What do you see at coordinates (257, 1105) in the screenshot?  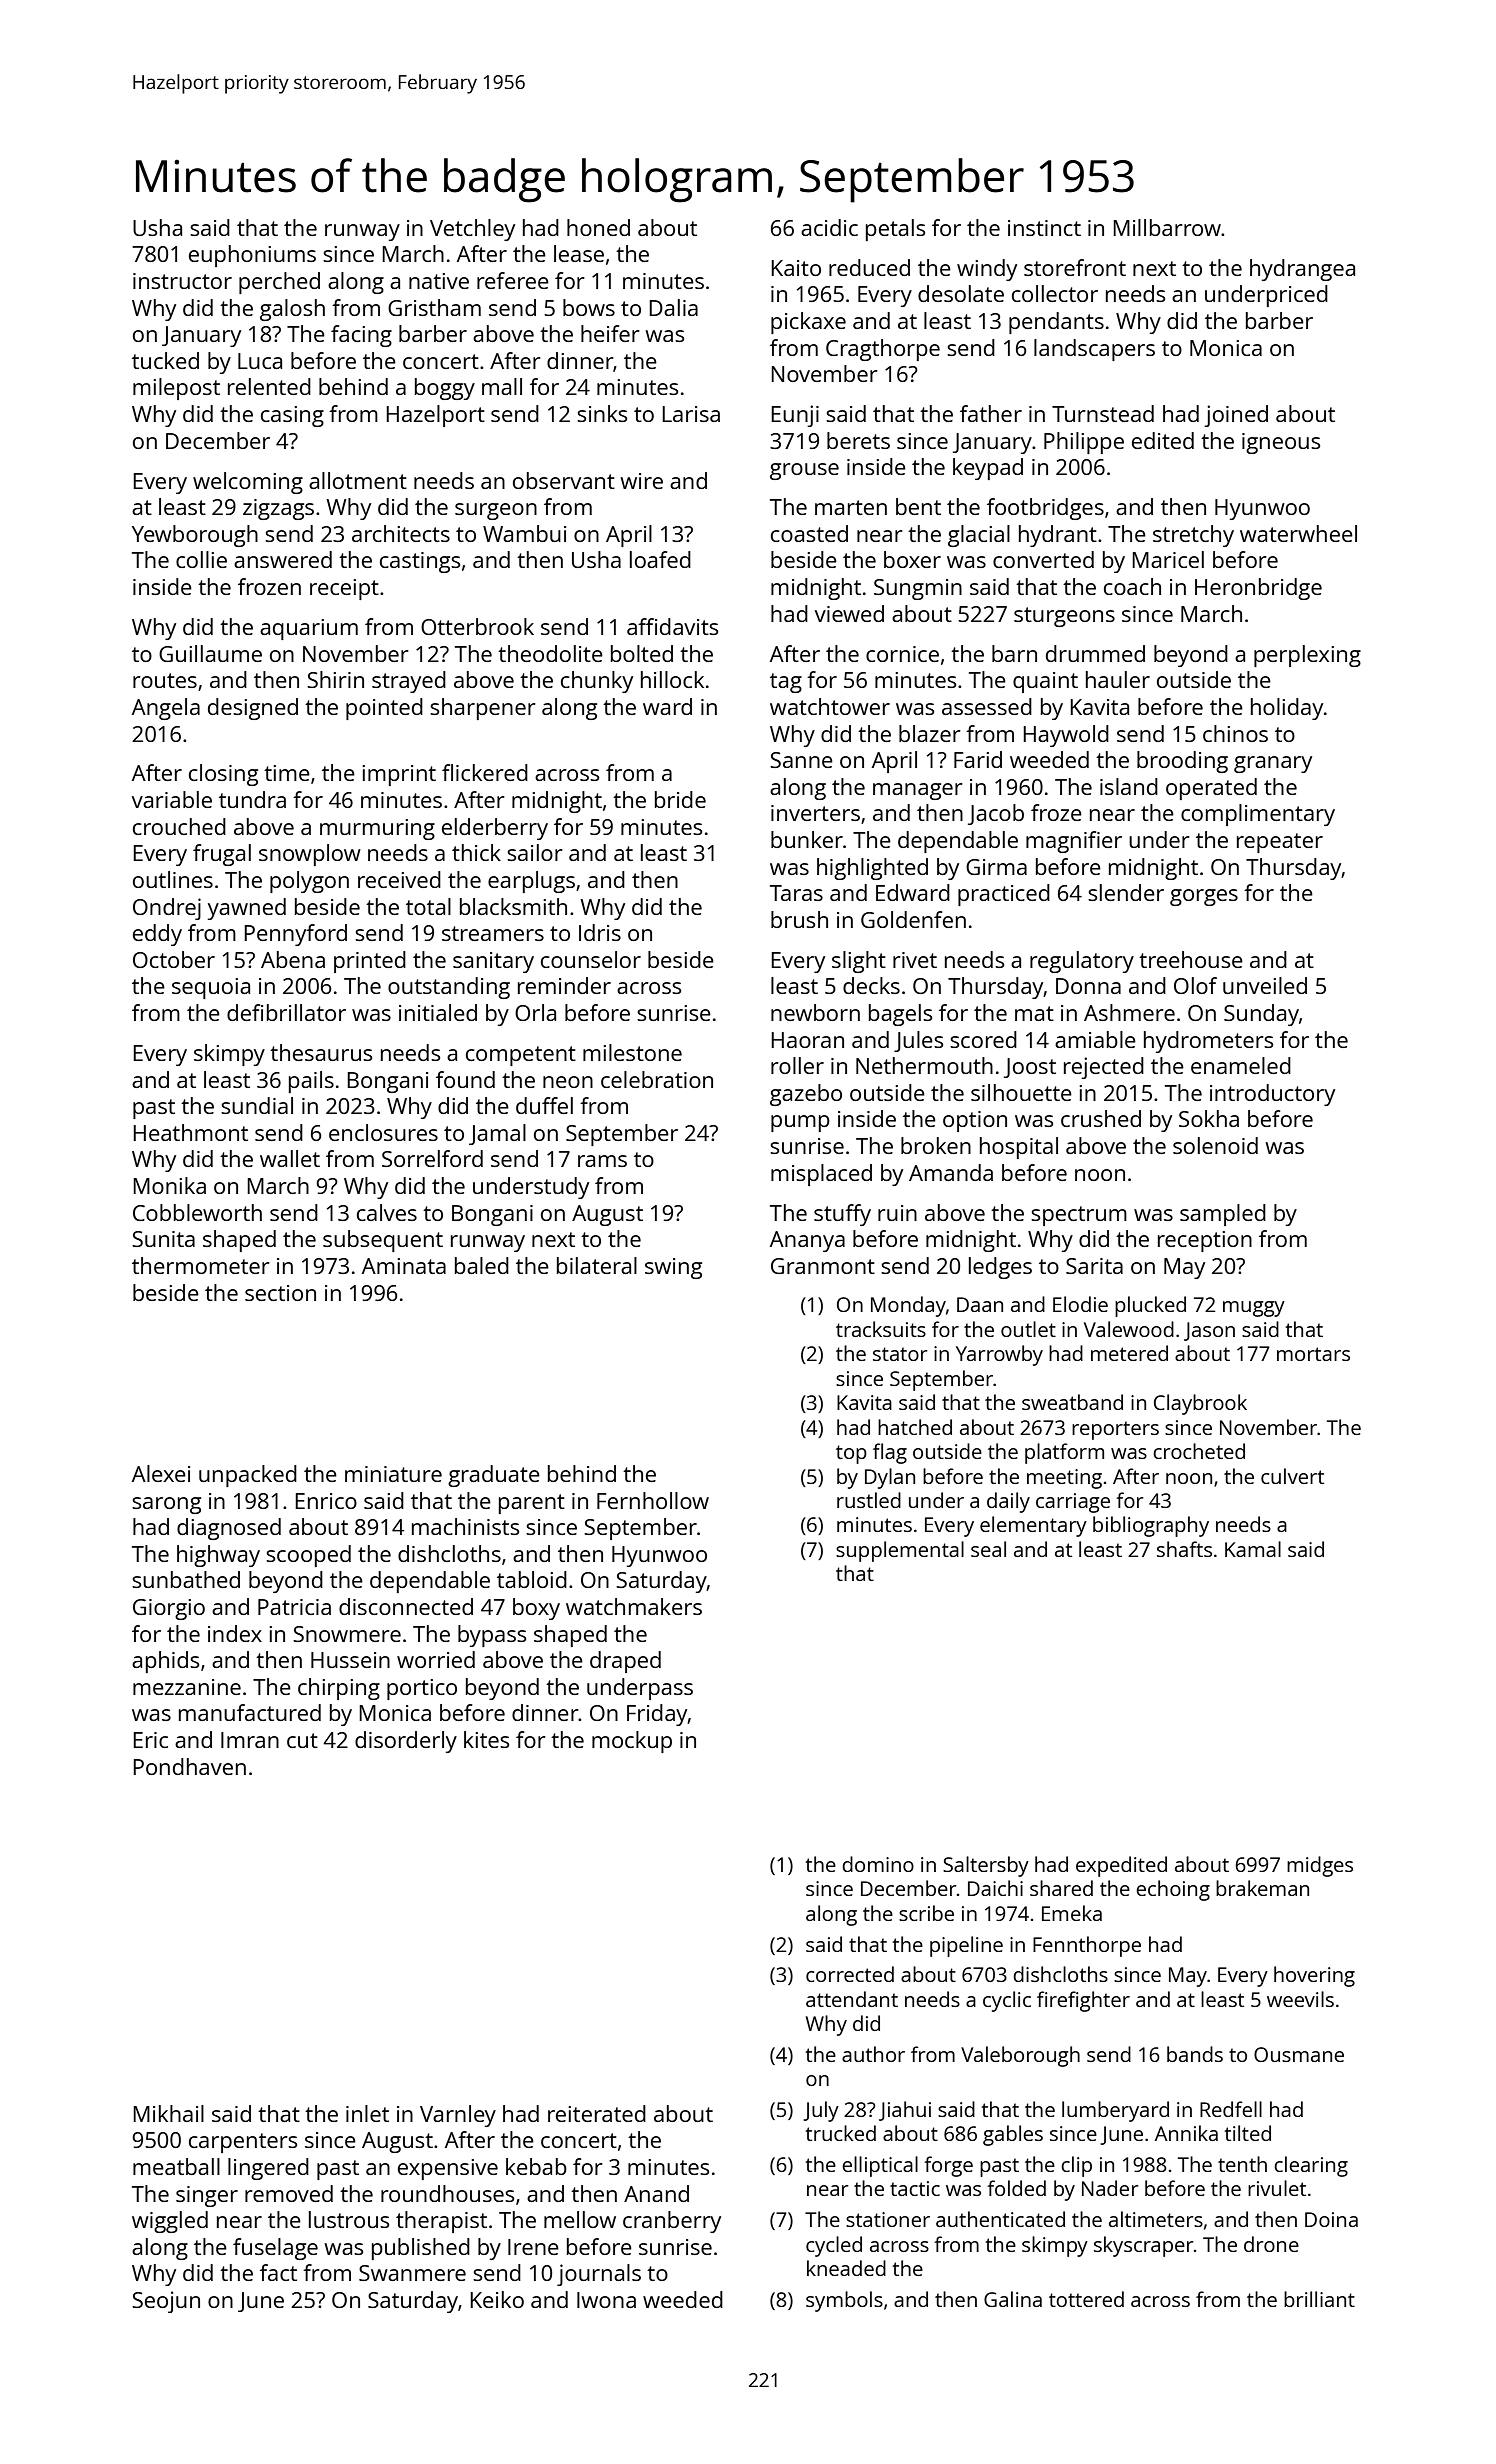 I see `sundial` at bounding box center [257, 1105].
